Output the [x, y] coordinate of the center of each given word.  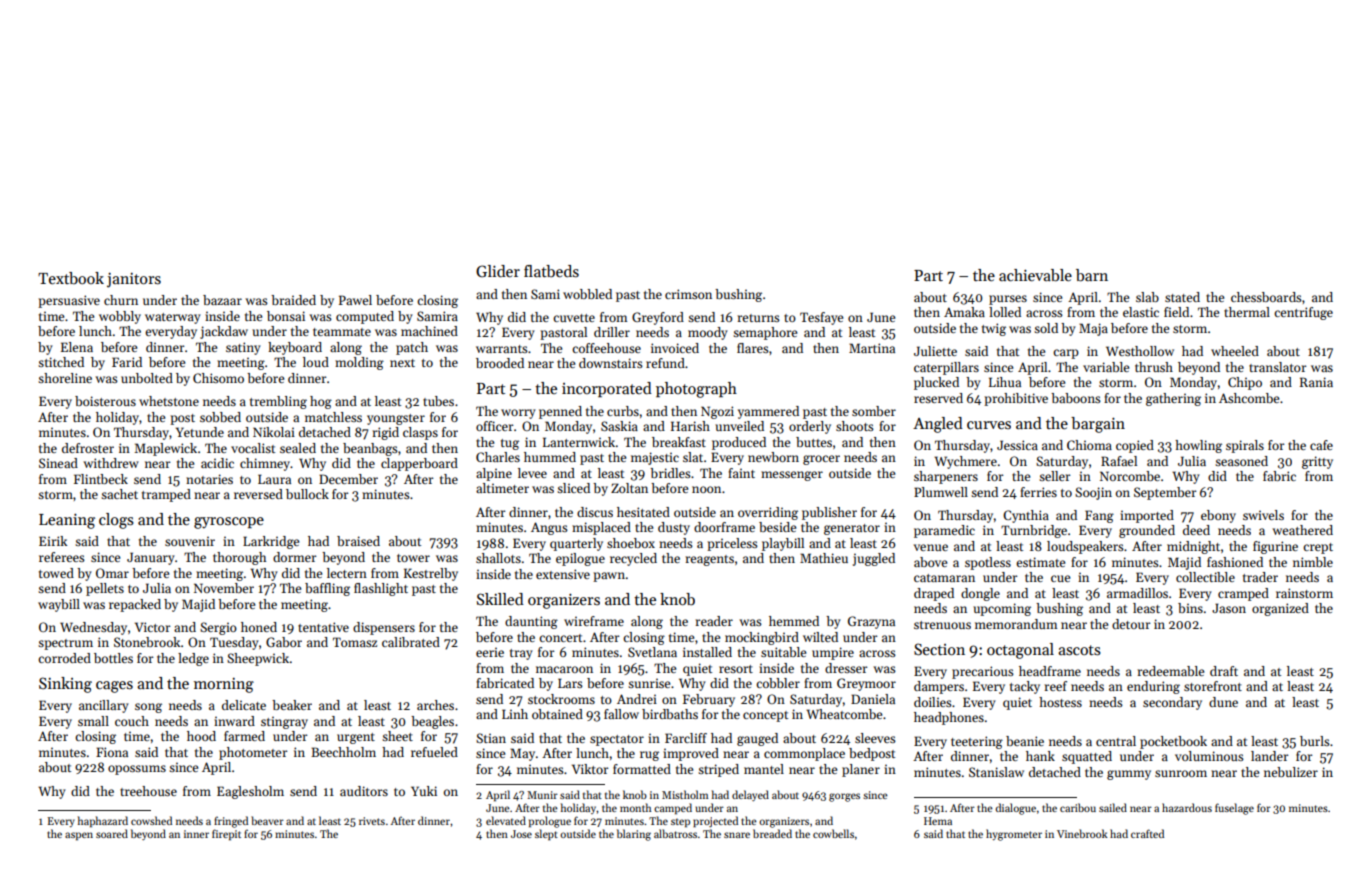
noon [706, 489]
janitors [134, 280]
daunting [531, 622]
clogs [116, 521]
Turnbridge [1034, 531]
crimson [688, 294]
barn [1092, 275]
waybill [59, 605]
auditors [364, 791]
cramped [1243, 594]
